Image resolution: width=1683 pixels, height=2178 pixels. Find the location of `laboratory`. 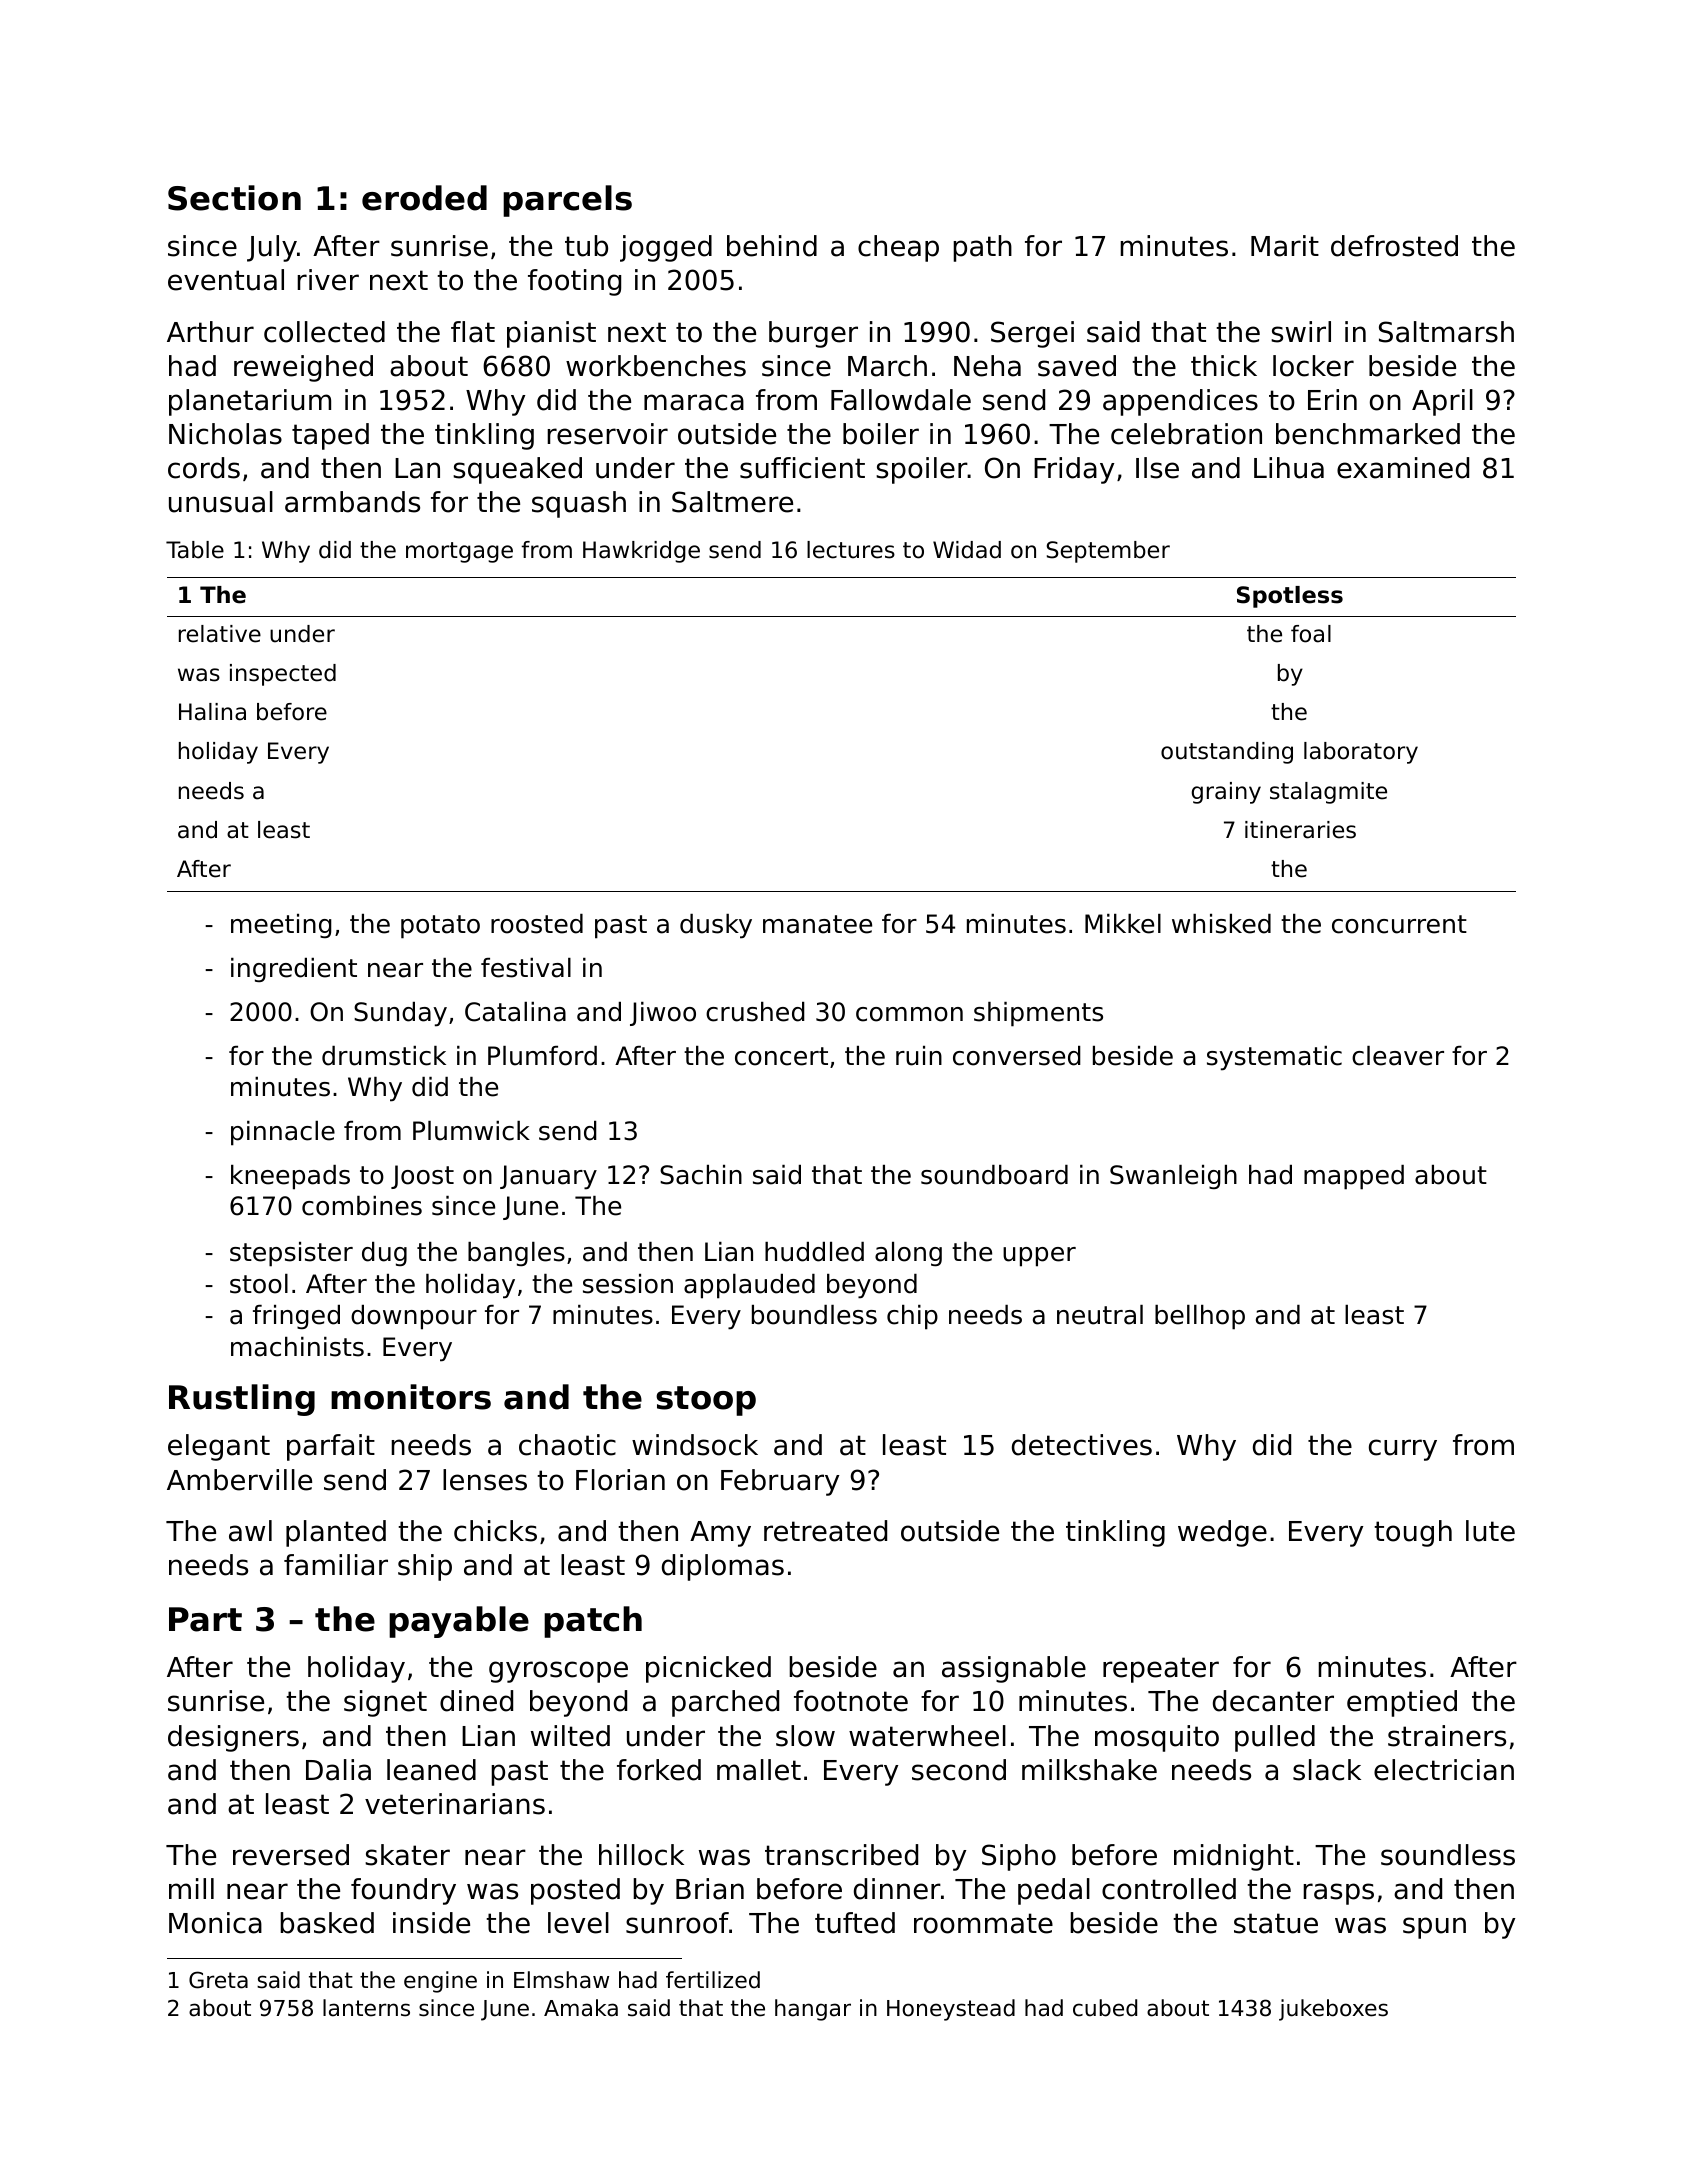

laboratory is located at coordinates (1361, 753).
